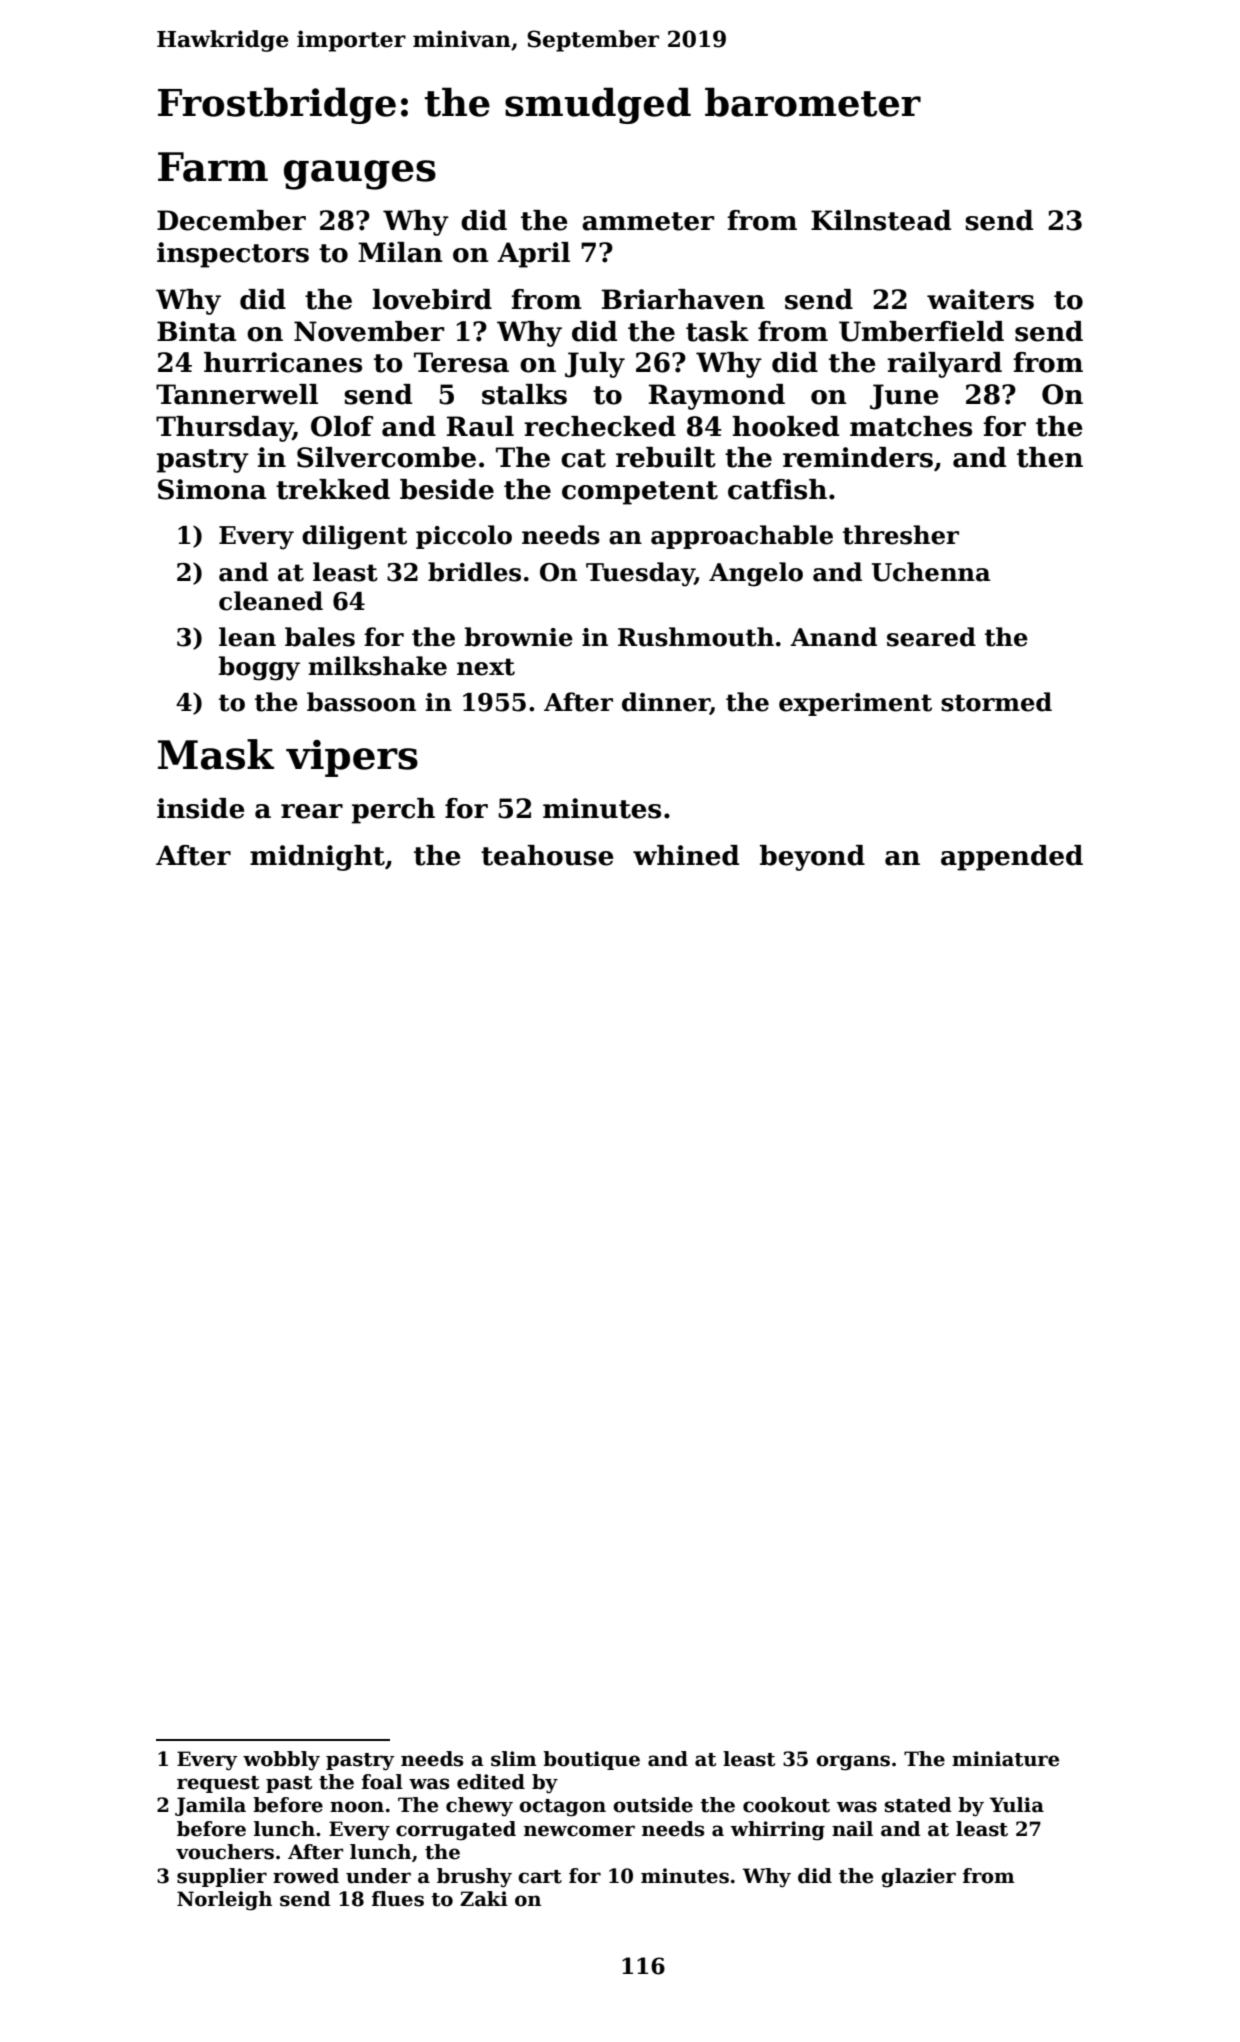  I want to click on midnight, so click(317, 858).
